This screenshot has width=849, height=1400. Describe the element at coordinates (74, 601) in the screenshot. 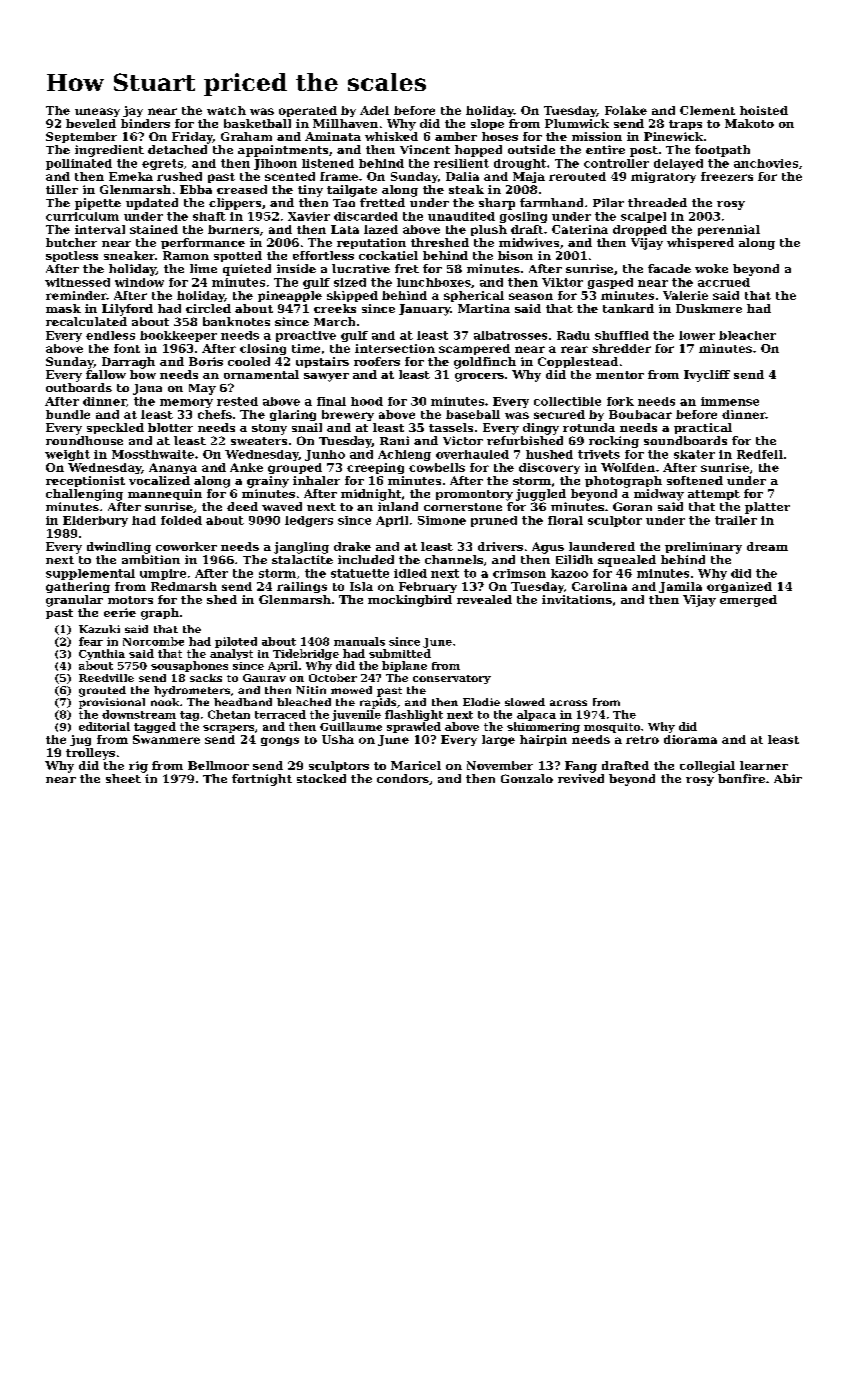

I see `granular` at that location.
